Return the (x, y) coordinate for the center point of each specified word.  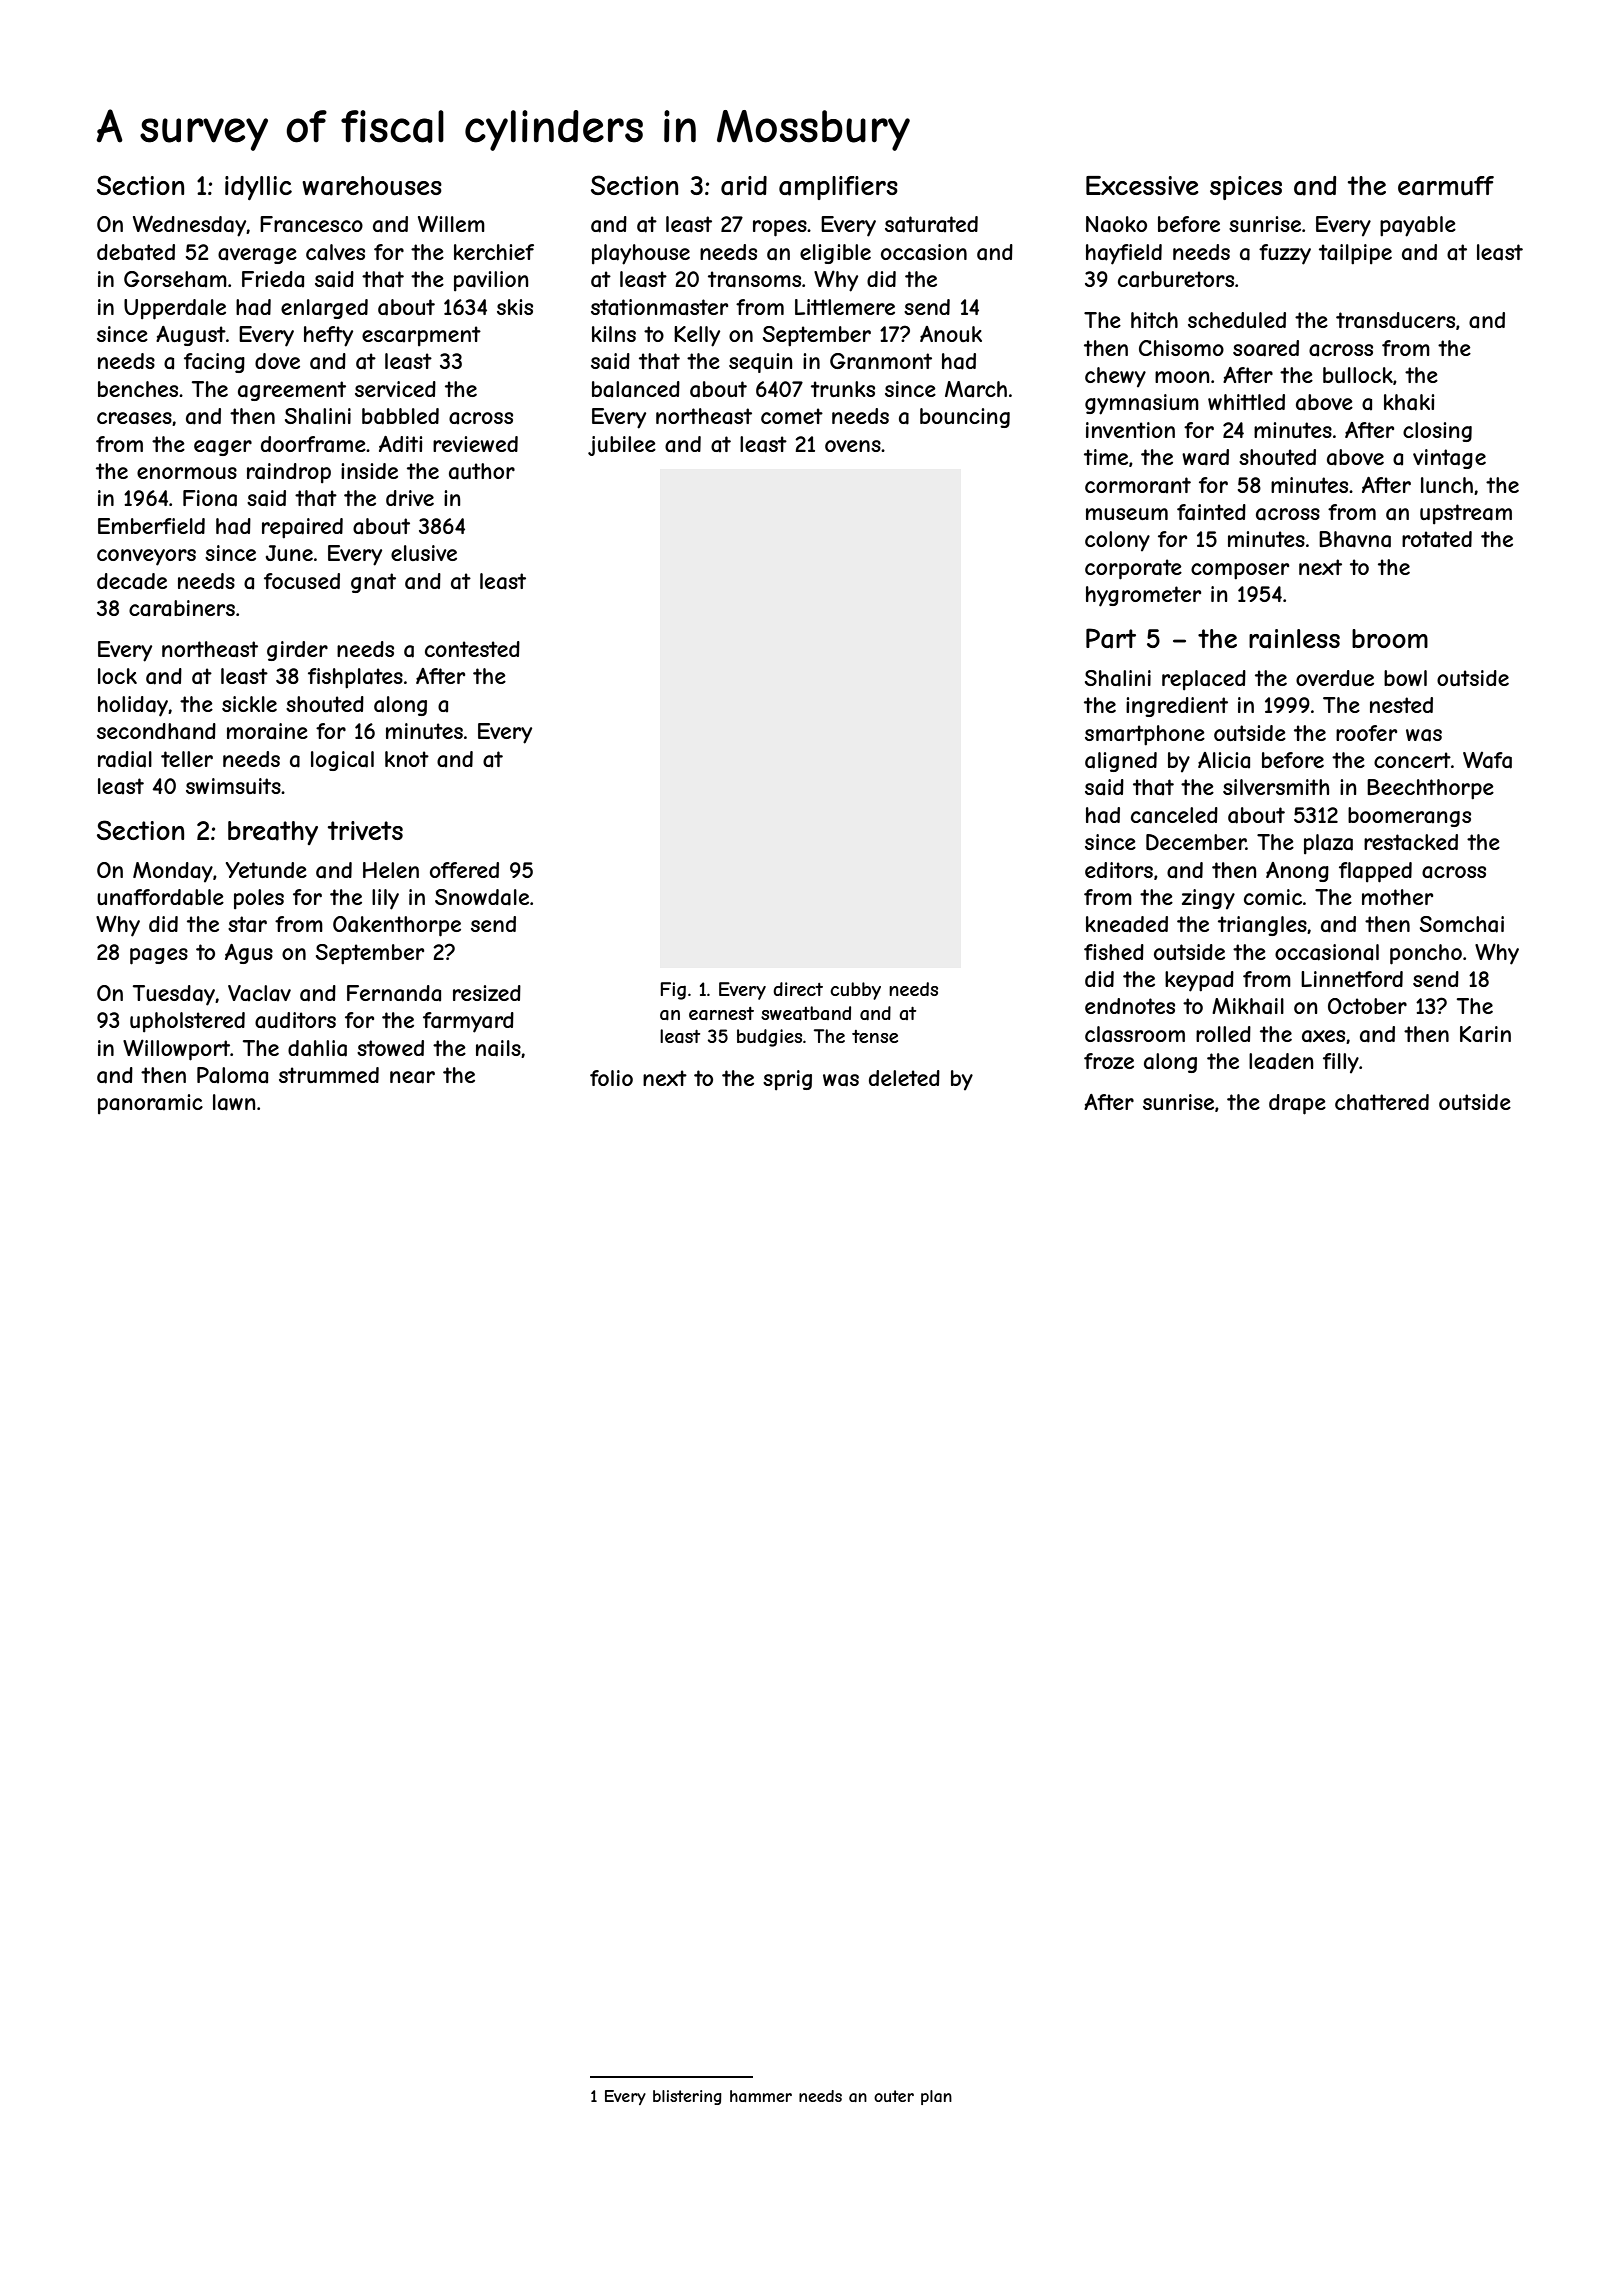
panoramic (150, 1104)
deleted (904, 1078)
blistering (687, 2097)
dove (277, 361)
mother (1397, 897)
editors (1119, 870)
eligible (835, 254)
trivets (365, 830)
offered (464, 870)
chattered (1382, 1102)
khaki (1409, 402)
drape (1297, 1104)
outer (894, 2096)
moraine (267, 731)
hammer (761, 2096)
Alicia (1224, 760)
